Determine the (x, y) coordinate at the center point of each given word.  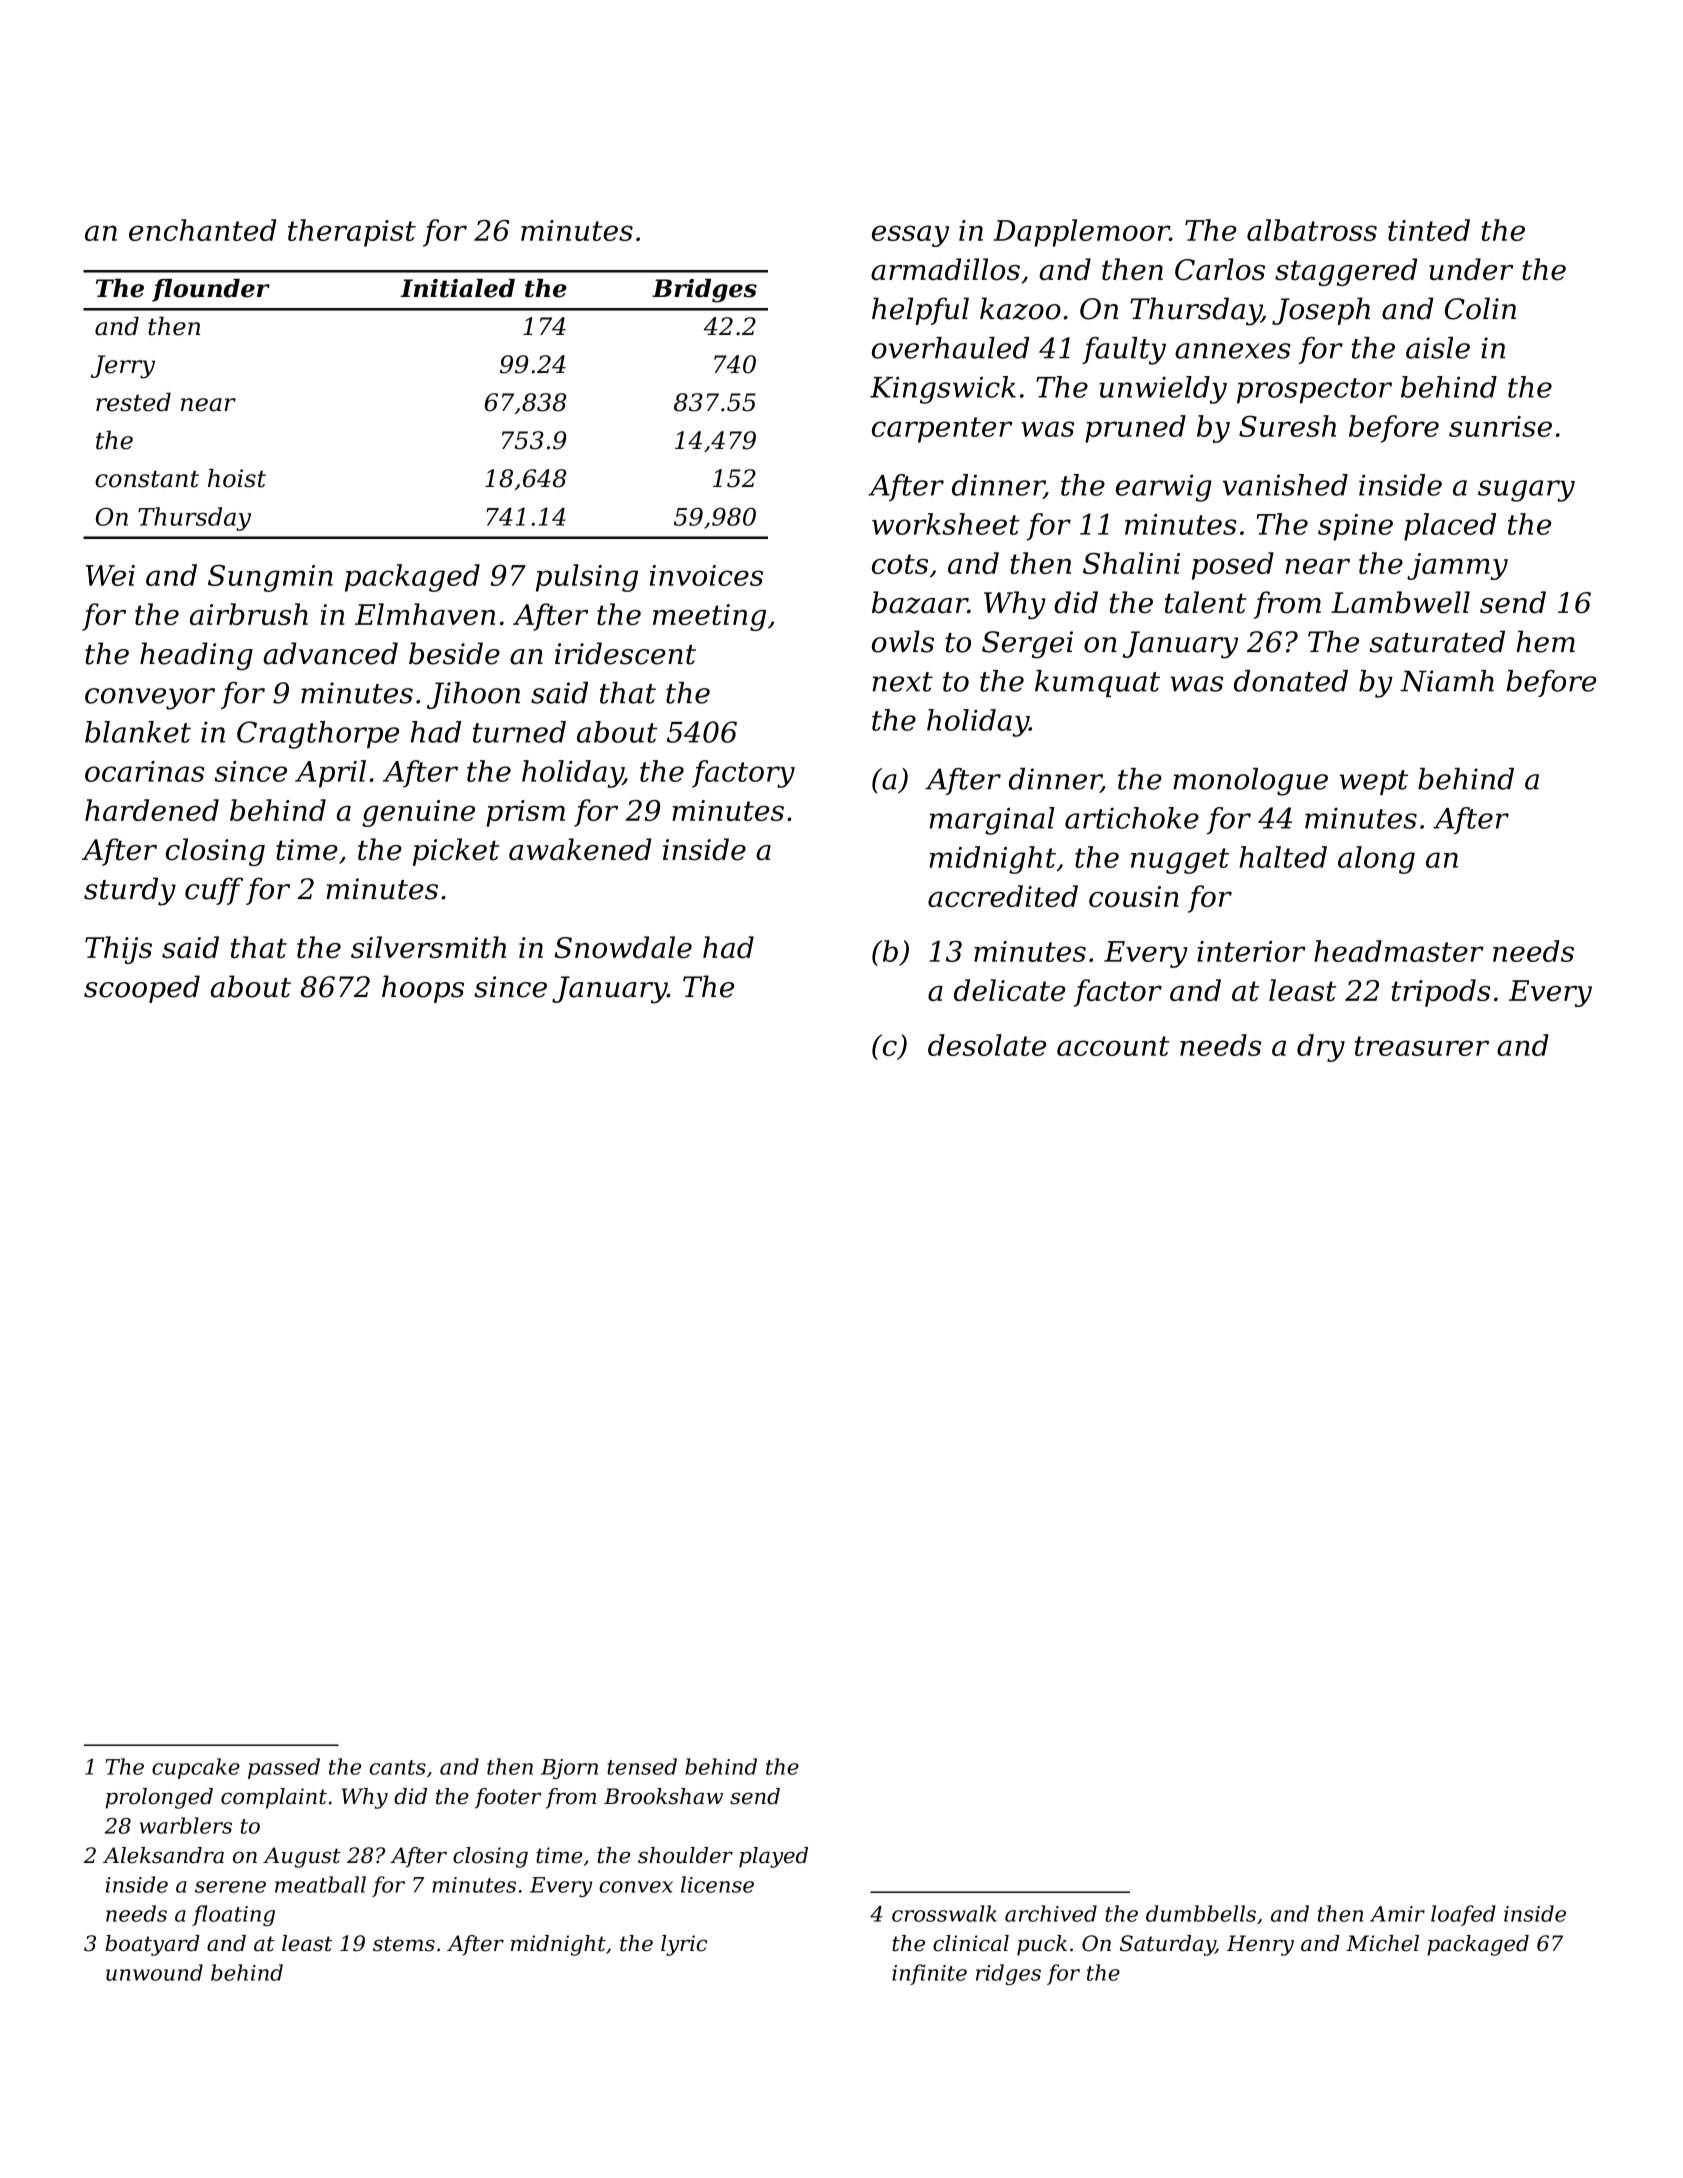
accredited (1003, 896)
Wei (110, 575)
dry (1321, 1048)
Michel (1382, 1943)
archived (1051, 1913)
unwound (154, 1972)
